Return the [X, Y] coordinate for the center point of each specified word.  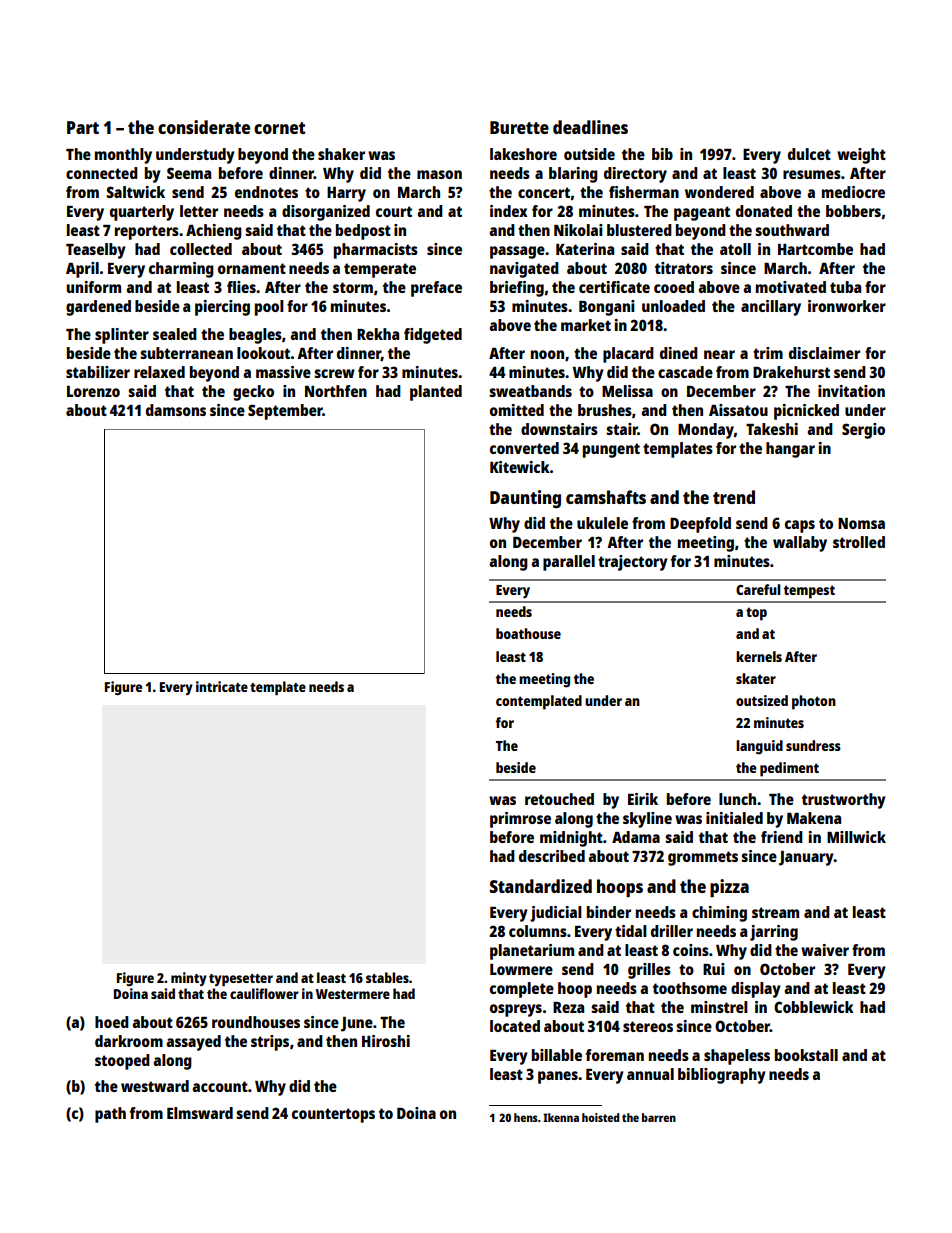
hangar [790, 450]
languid [759, 747]
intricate [222, 686]
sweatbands [530, 391]
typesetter [241, 980]
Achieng [214, 232]
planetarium [532, 952]
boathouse [528, 633]
